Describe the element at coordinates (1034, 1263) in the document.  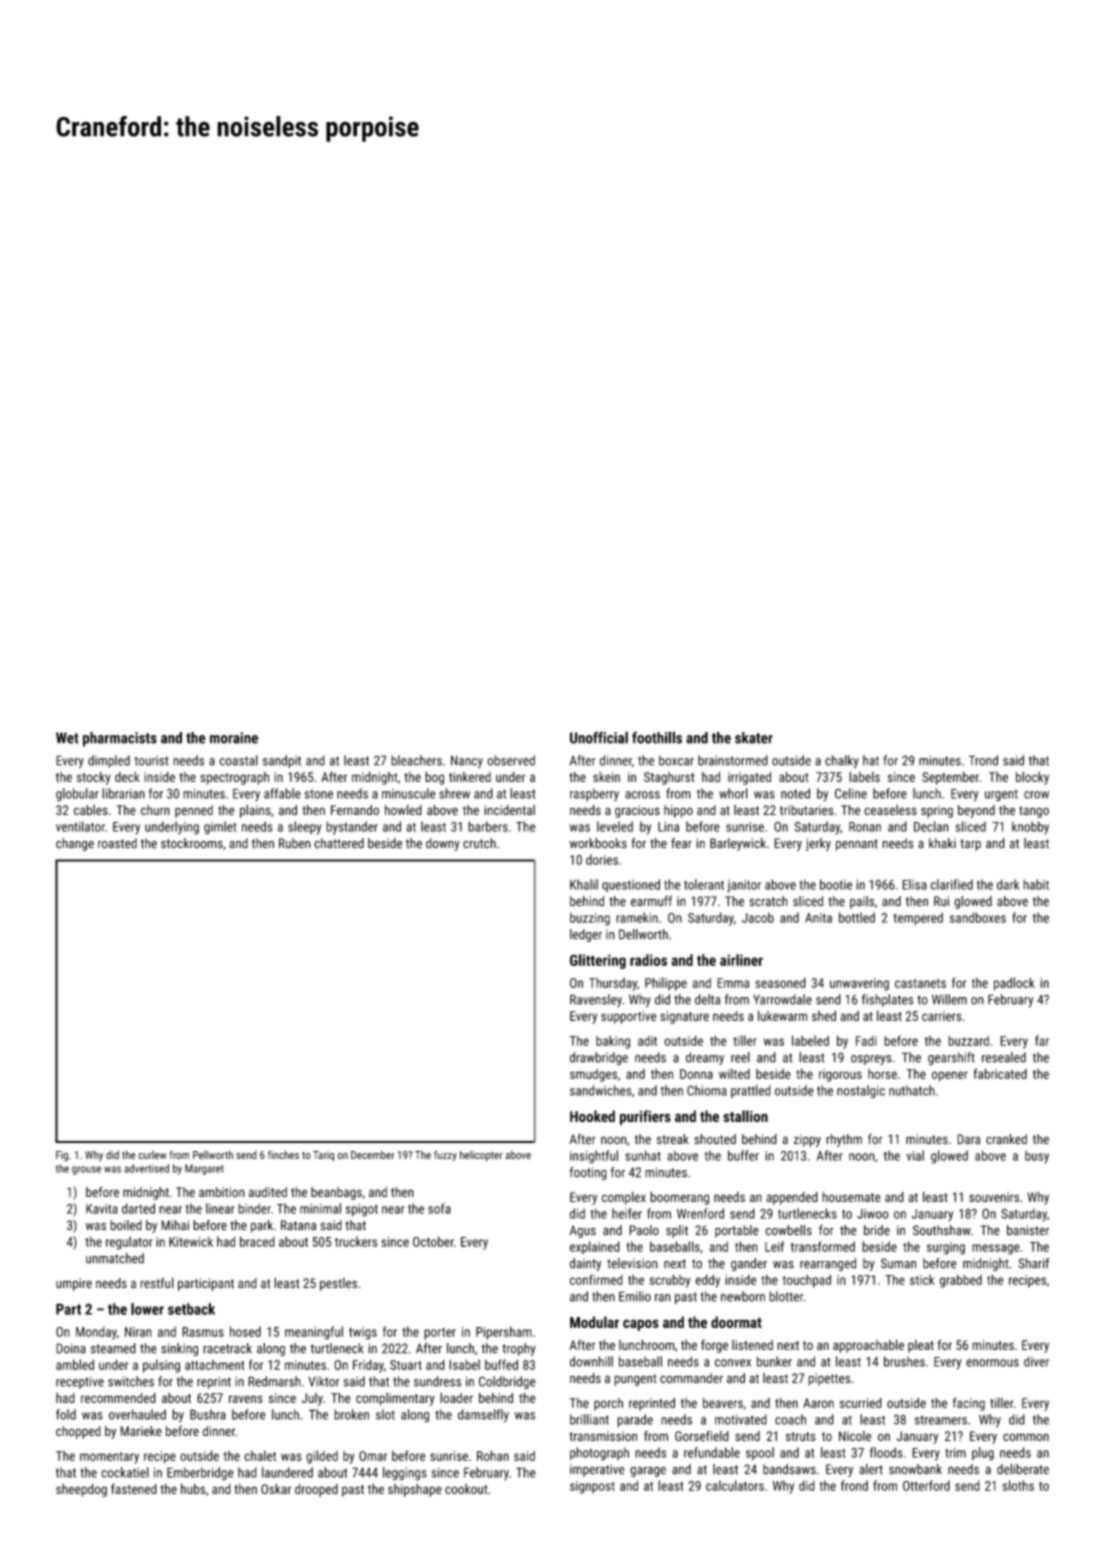
I see `Sharif` at that location.
